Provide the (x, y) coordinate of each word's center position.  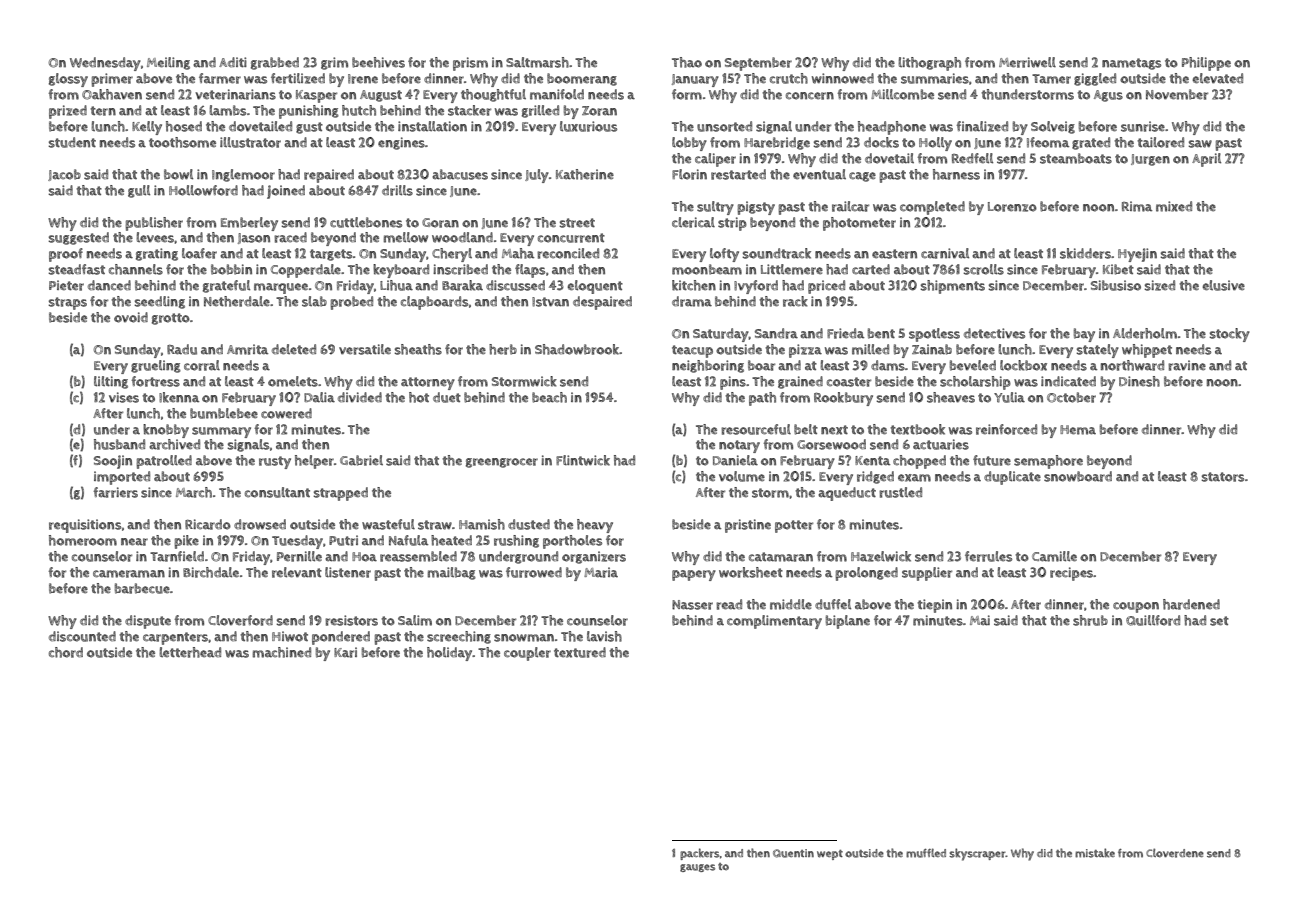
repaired (329, 176)
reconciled (568, 253)
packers (700, 854)
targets (331, 255)
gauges (697, 868)
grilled (540, 111)
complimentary (774, 622)
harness (956, 174)
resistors (351, 620)
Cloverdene (1175, 853)
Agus (1108, 96)
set (1219, 621)
